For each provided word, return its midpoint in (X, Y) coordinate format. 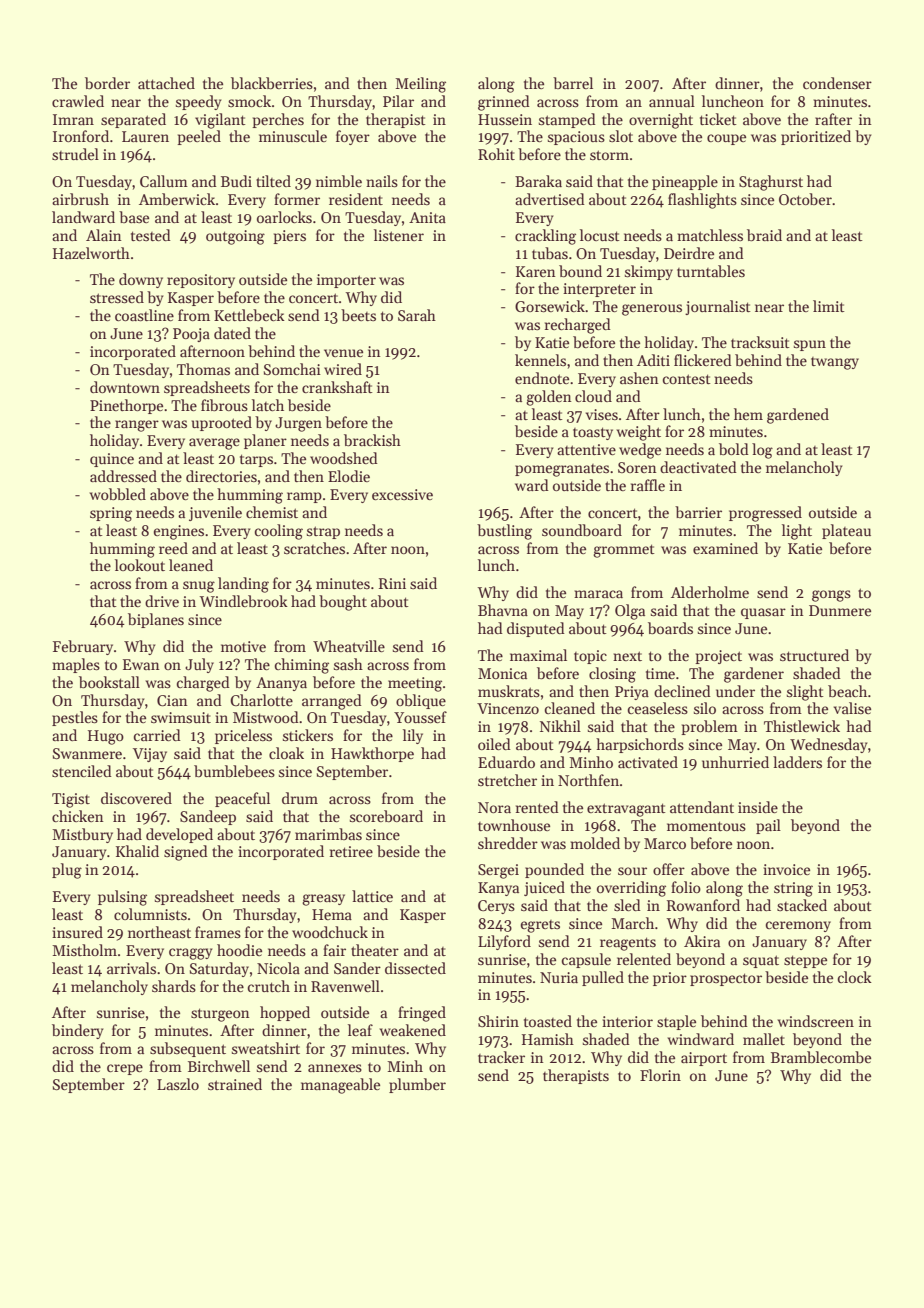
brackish (372, 440)
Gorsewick (550, 306)
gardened (798, 416)
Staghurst (771, 183)
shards (174, 986)
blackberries (272, 83)
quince (112, 460)
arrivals (131, 968)
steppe (805, 961)
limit (829, 306)
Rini (392, 583)
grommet (624, 551)
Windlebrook (244, 601)
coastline (144, 315)
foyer (353, 137)
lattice (372, 896)
